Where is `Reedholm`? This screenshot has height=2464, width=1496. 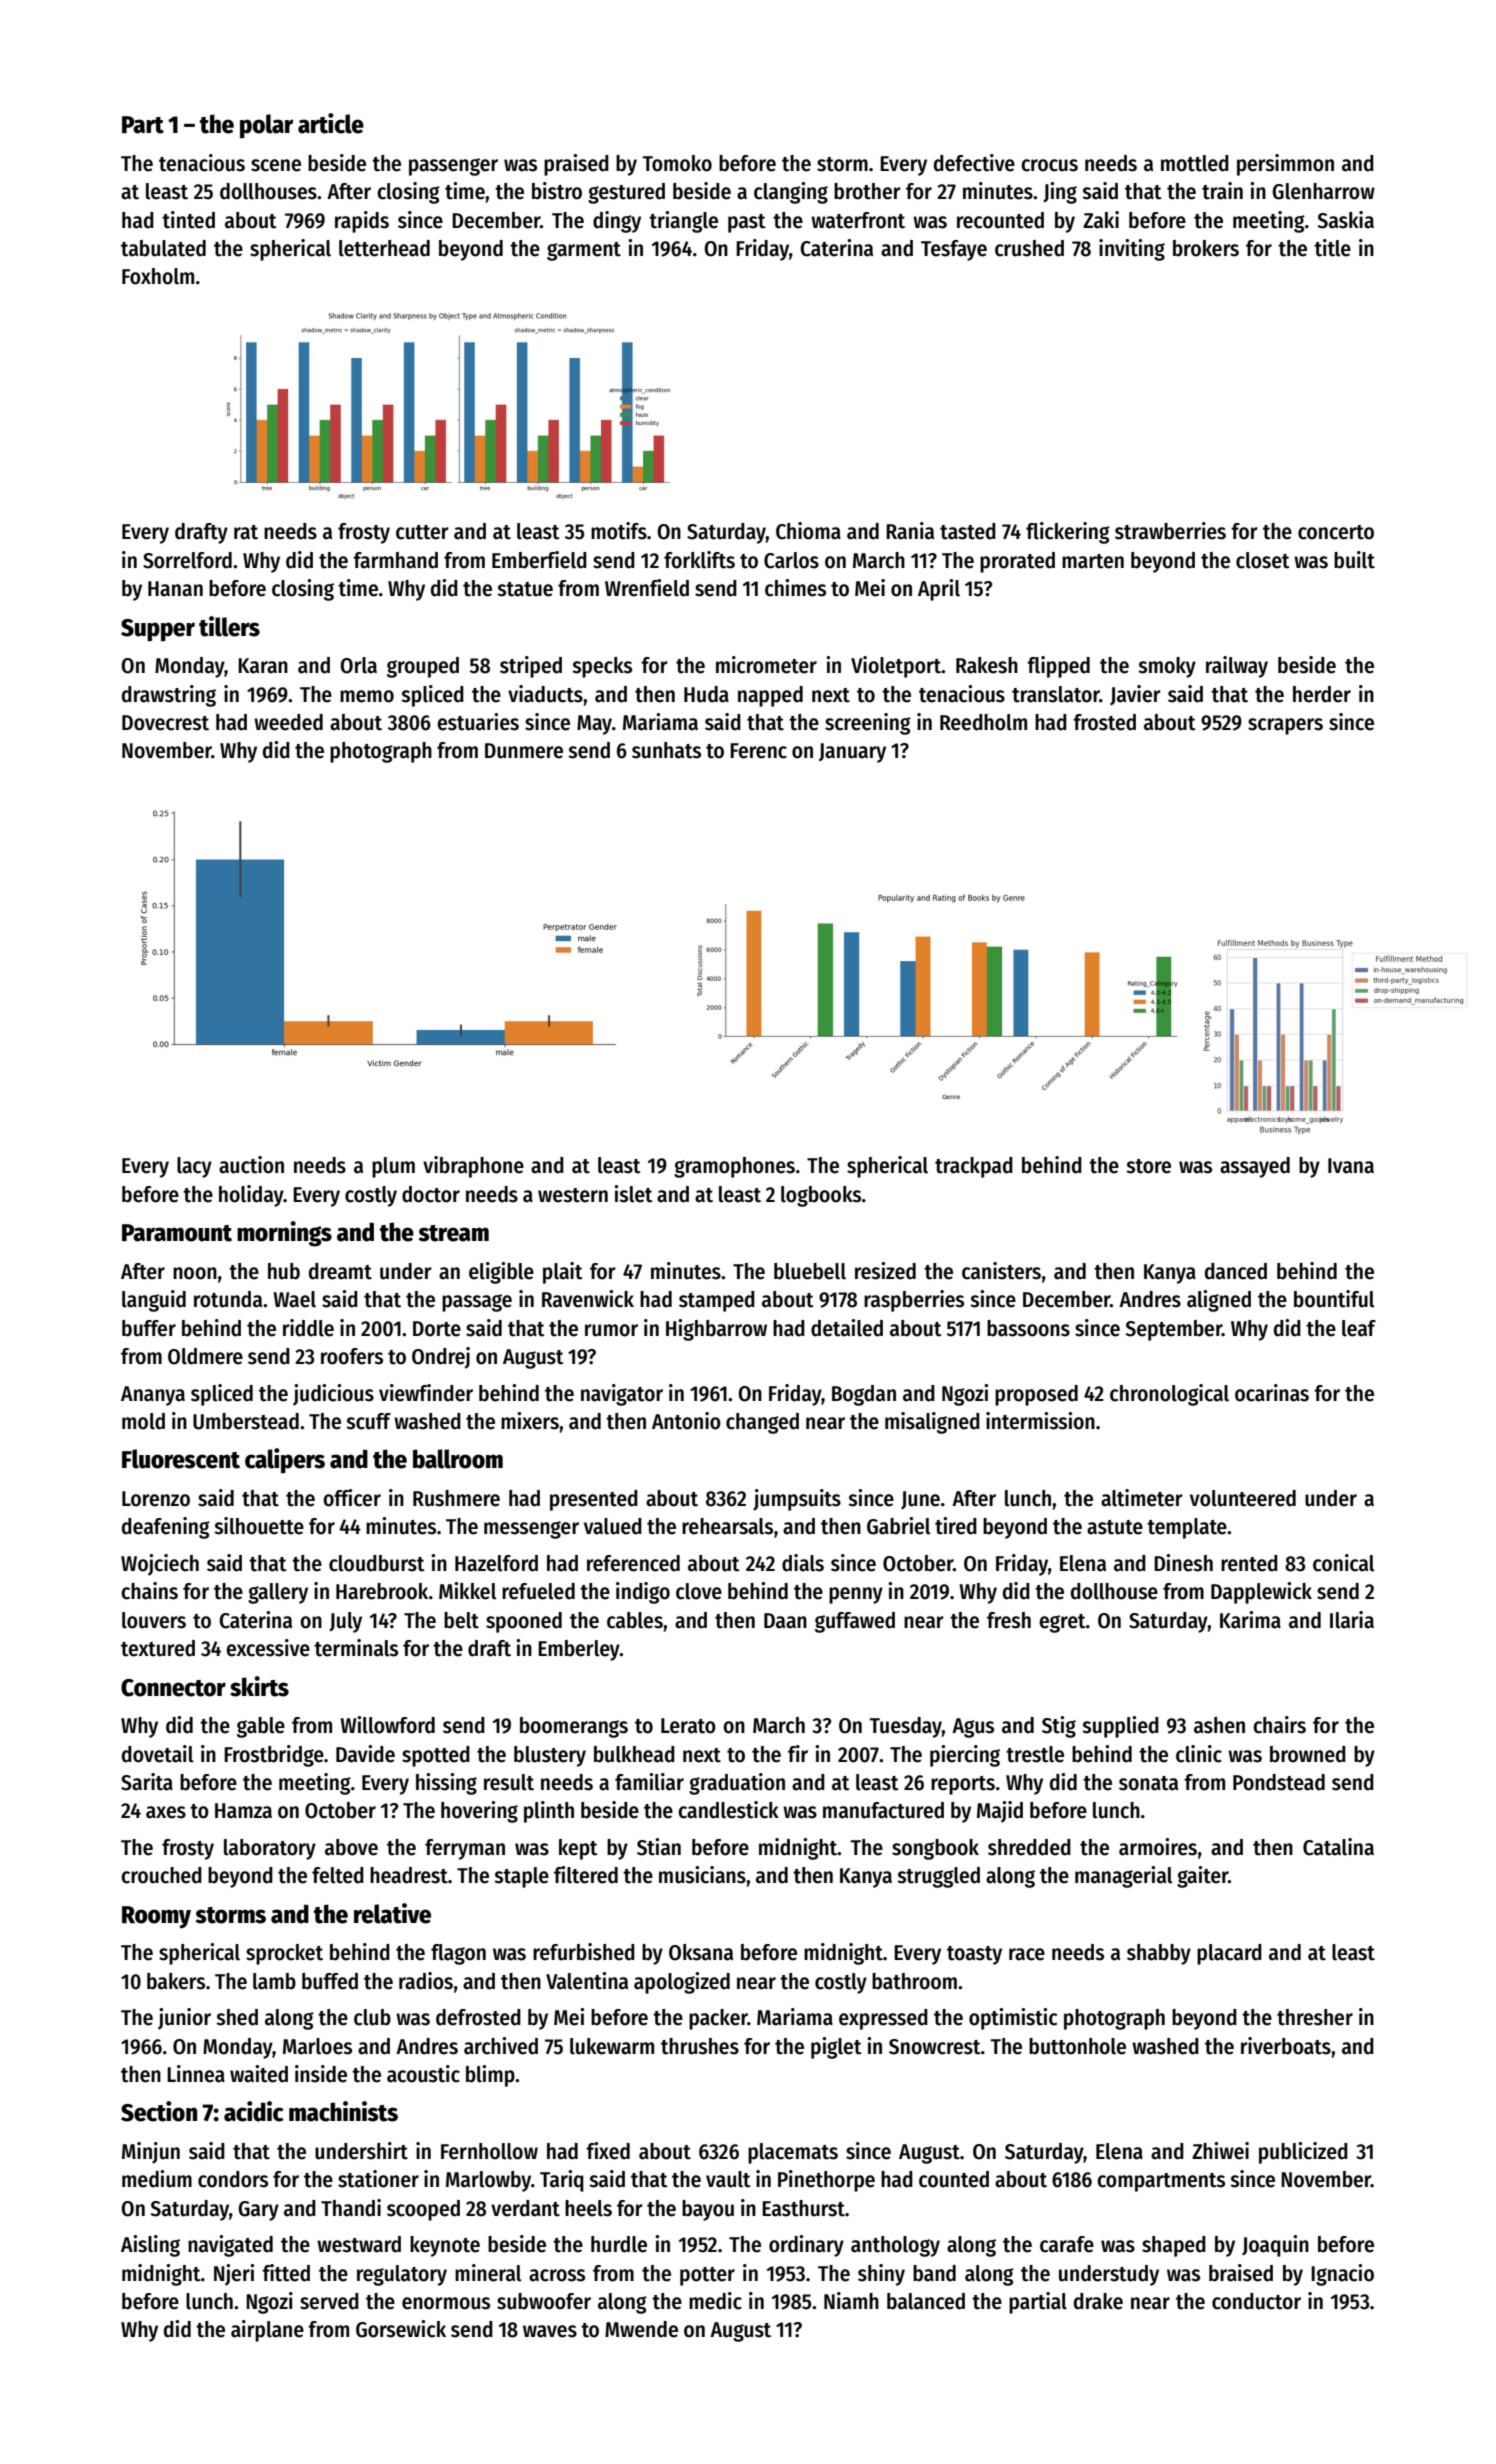
Reedholm is located at coordinates (983, 722).
